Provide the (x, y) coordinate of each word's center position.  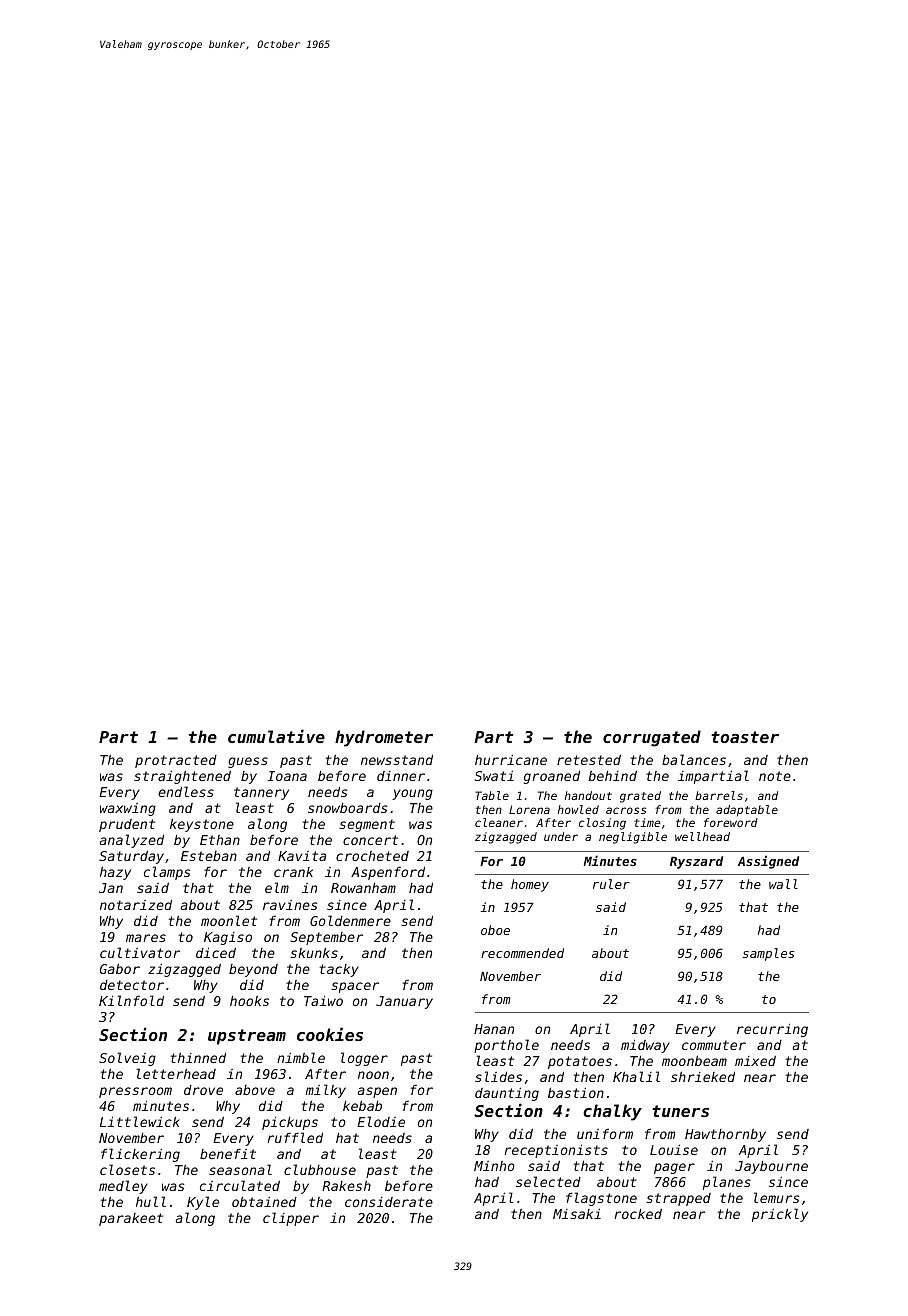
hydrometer (384, 738)
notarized (136, 905)
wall (783, 884)
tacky (339, 970)
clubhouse (320, 1169)
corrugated (652, 738)
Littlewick (140, 1121)
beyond (253, 970)
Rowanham (363, 888)
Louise (674, 1150)
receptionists (556, 1151)
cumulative (276, 736)
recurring (772, 1030)
